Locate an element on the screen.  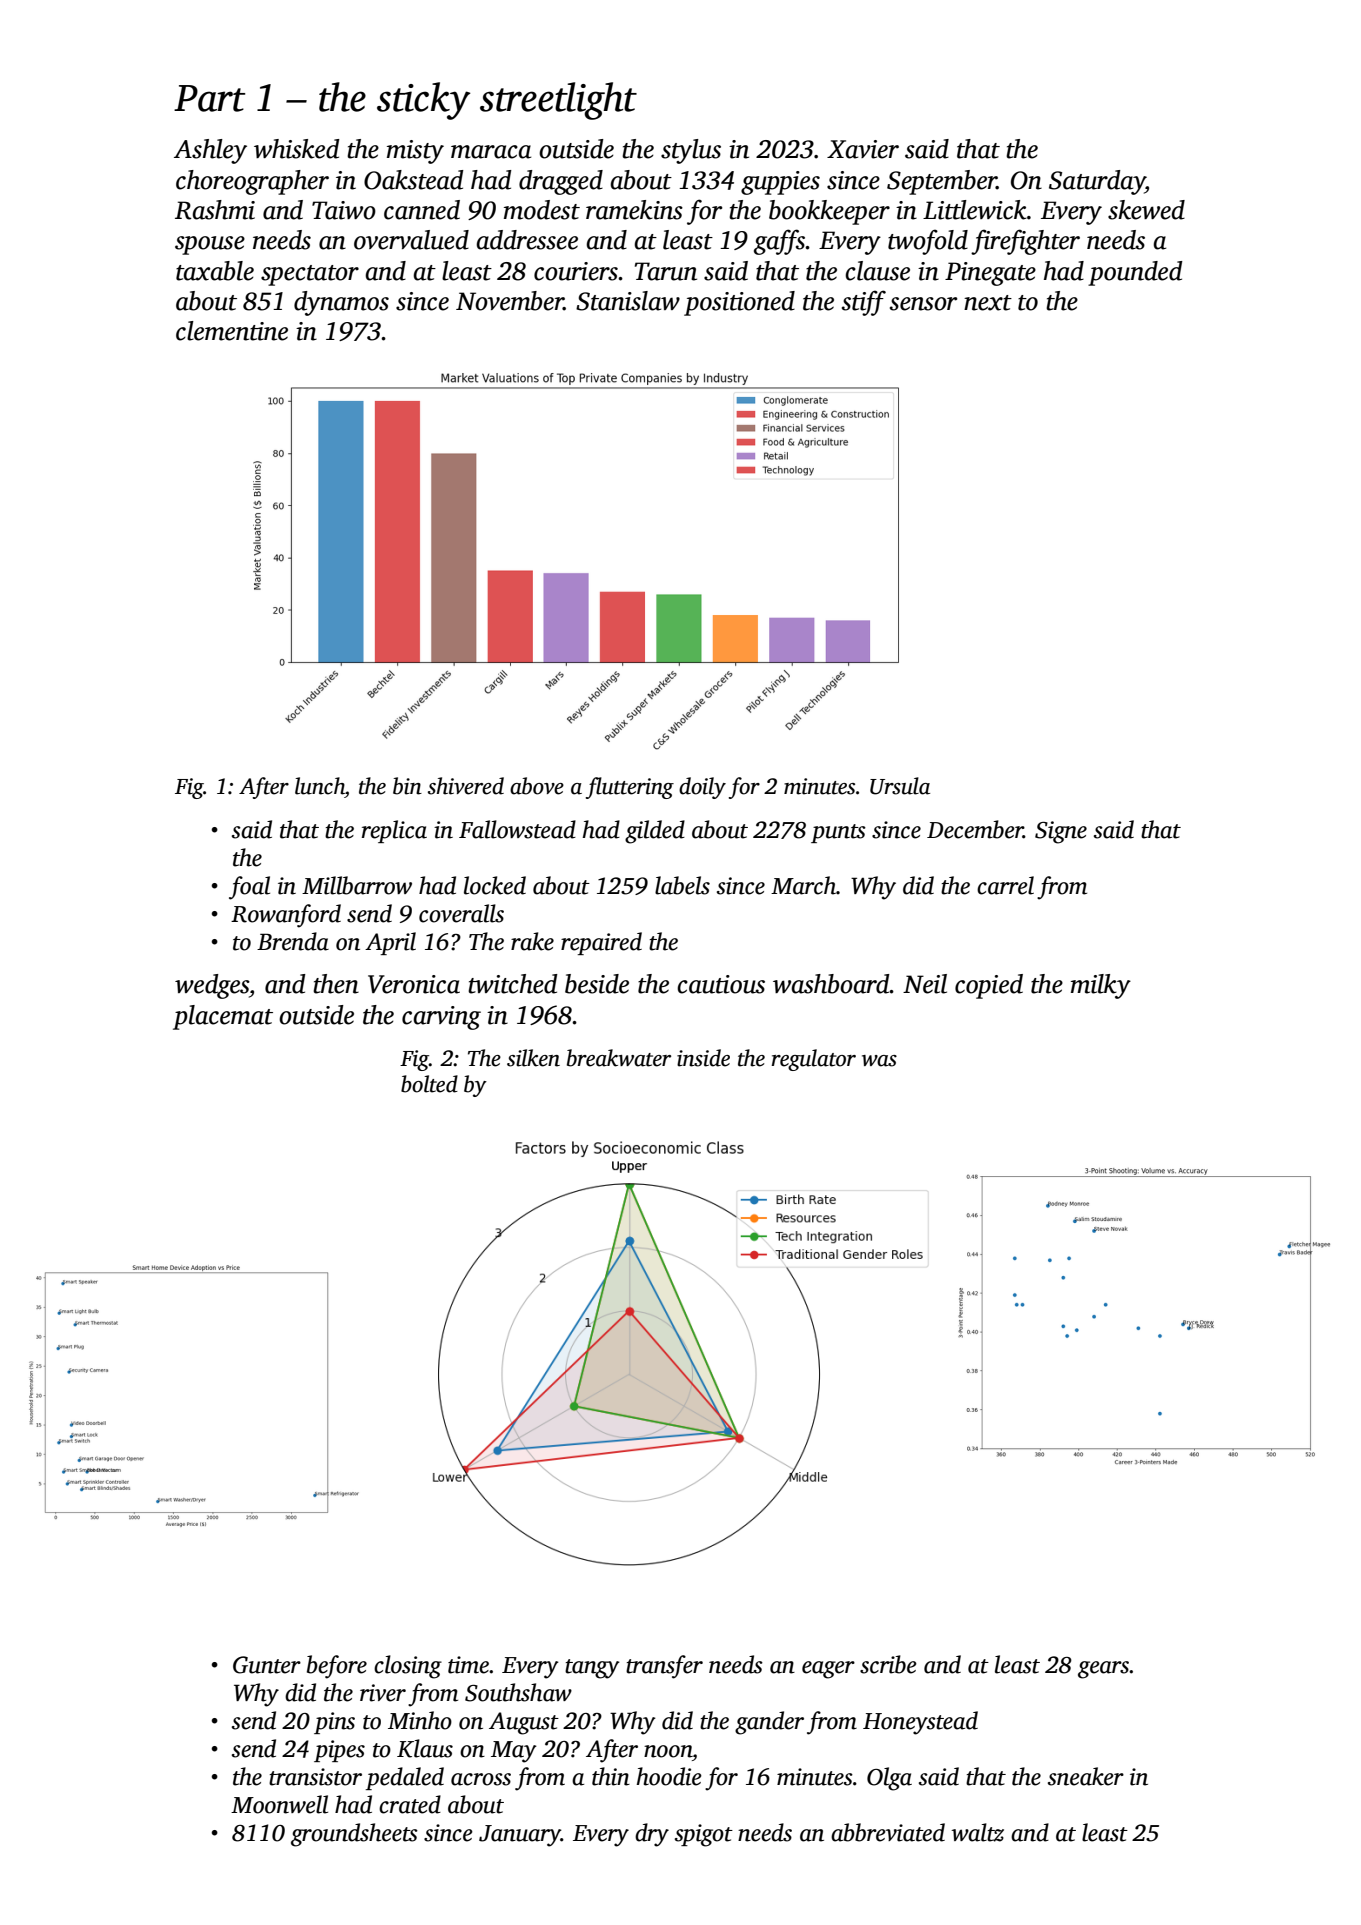
positioned is located at coordinates (739, 303).
